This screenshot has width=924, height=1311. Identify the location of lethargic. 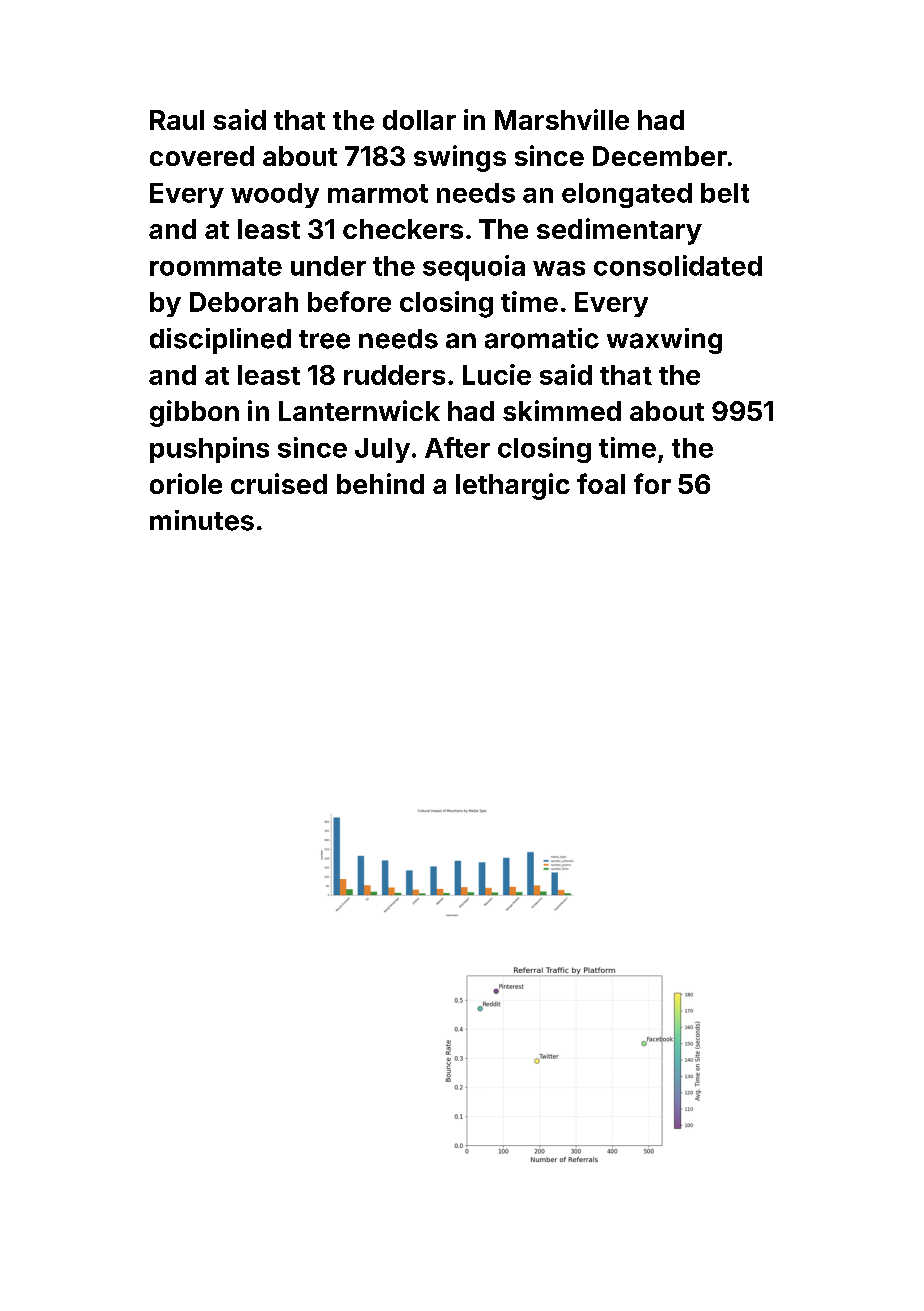
(513, 486).
